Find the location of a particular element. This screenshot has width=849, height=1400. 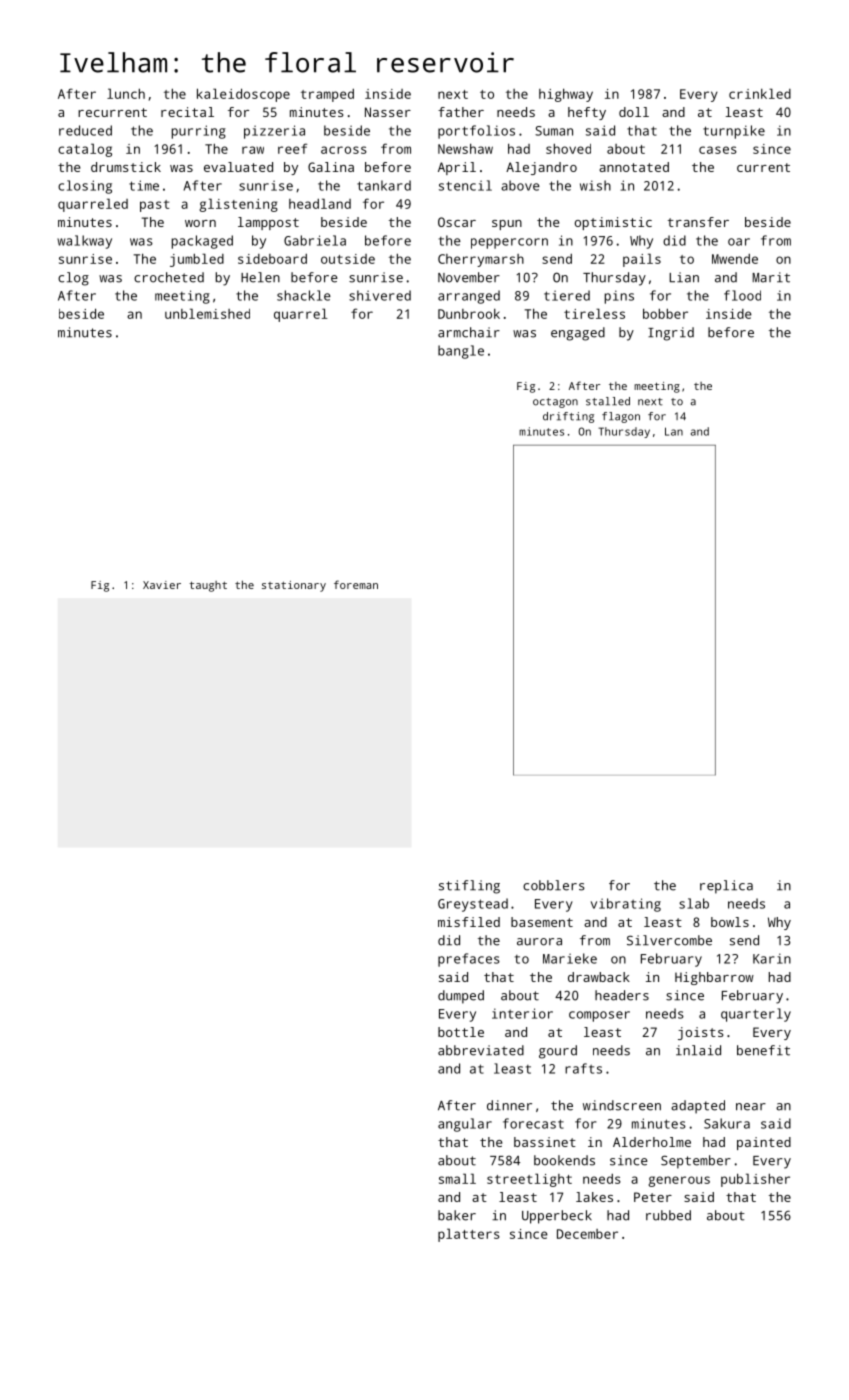

Karin is located at coordinates (772, 958).
